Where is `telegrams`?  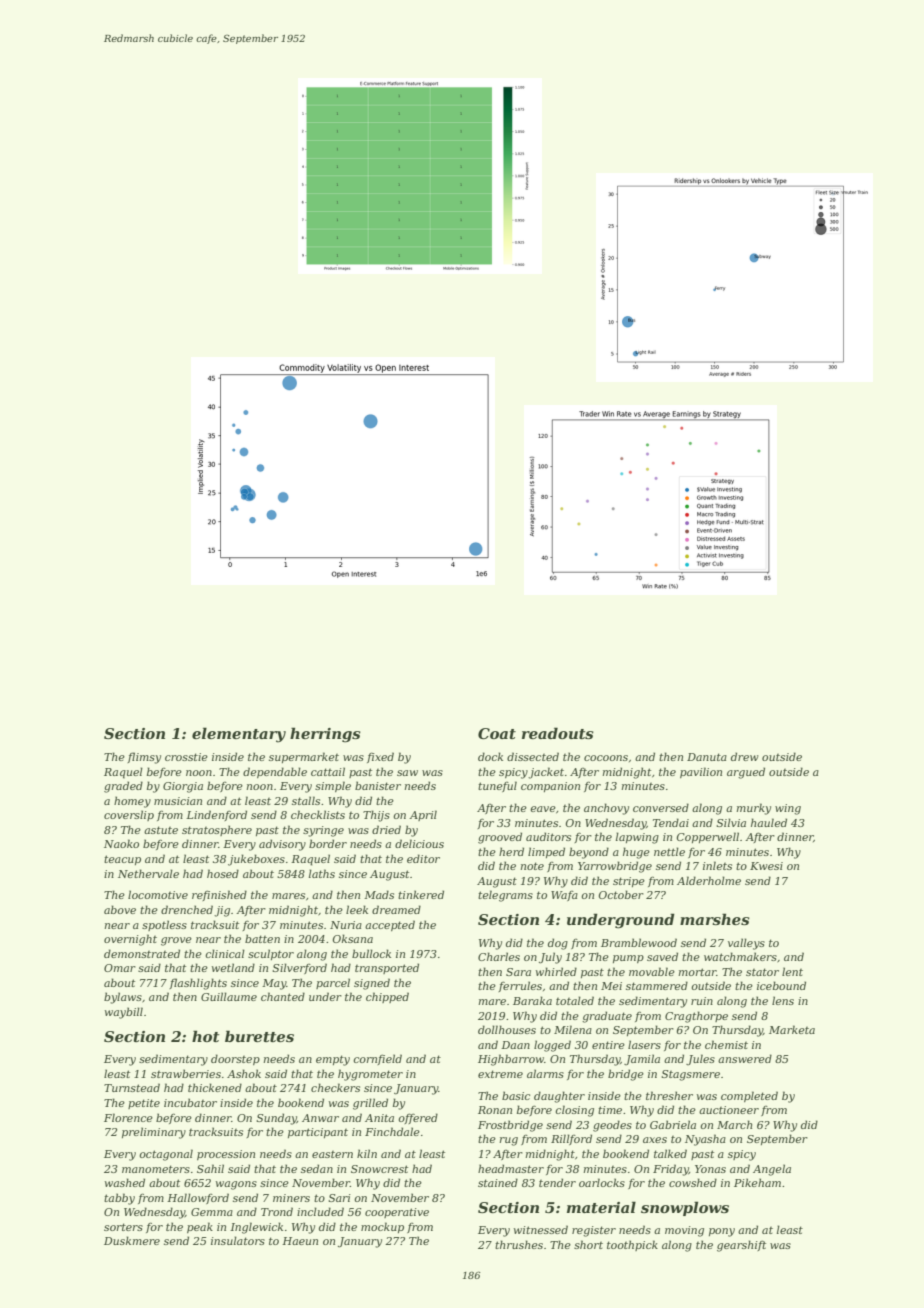 telegrams is located at coordinates (505, 896).
